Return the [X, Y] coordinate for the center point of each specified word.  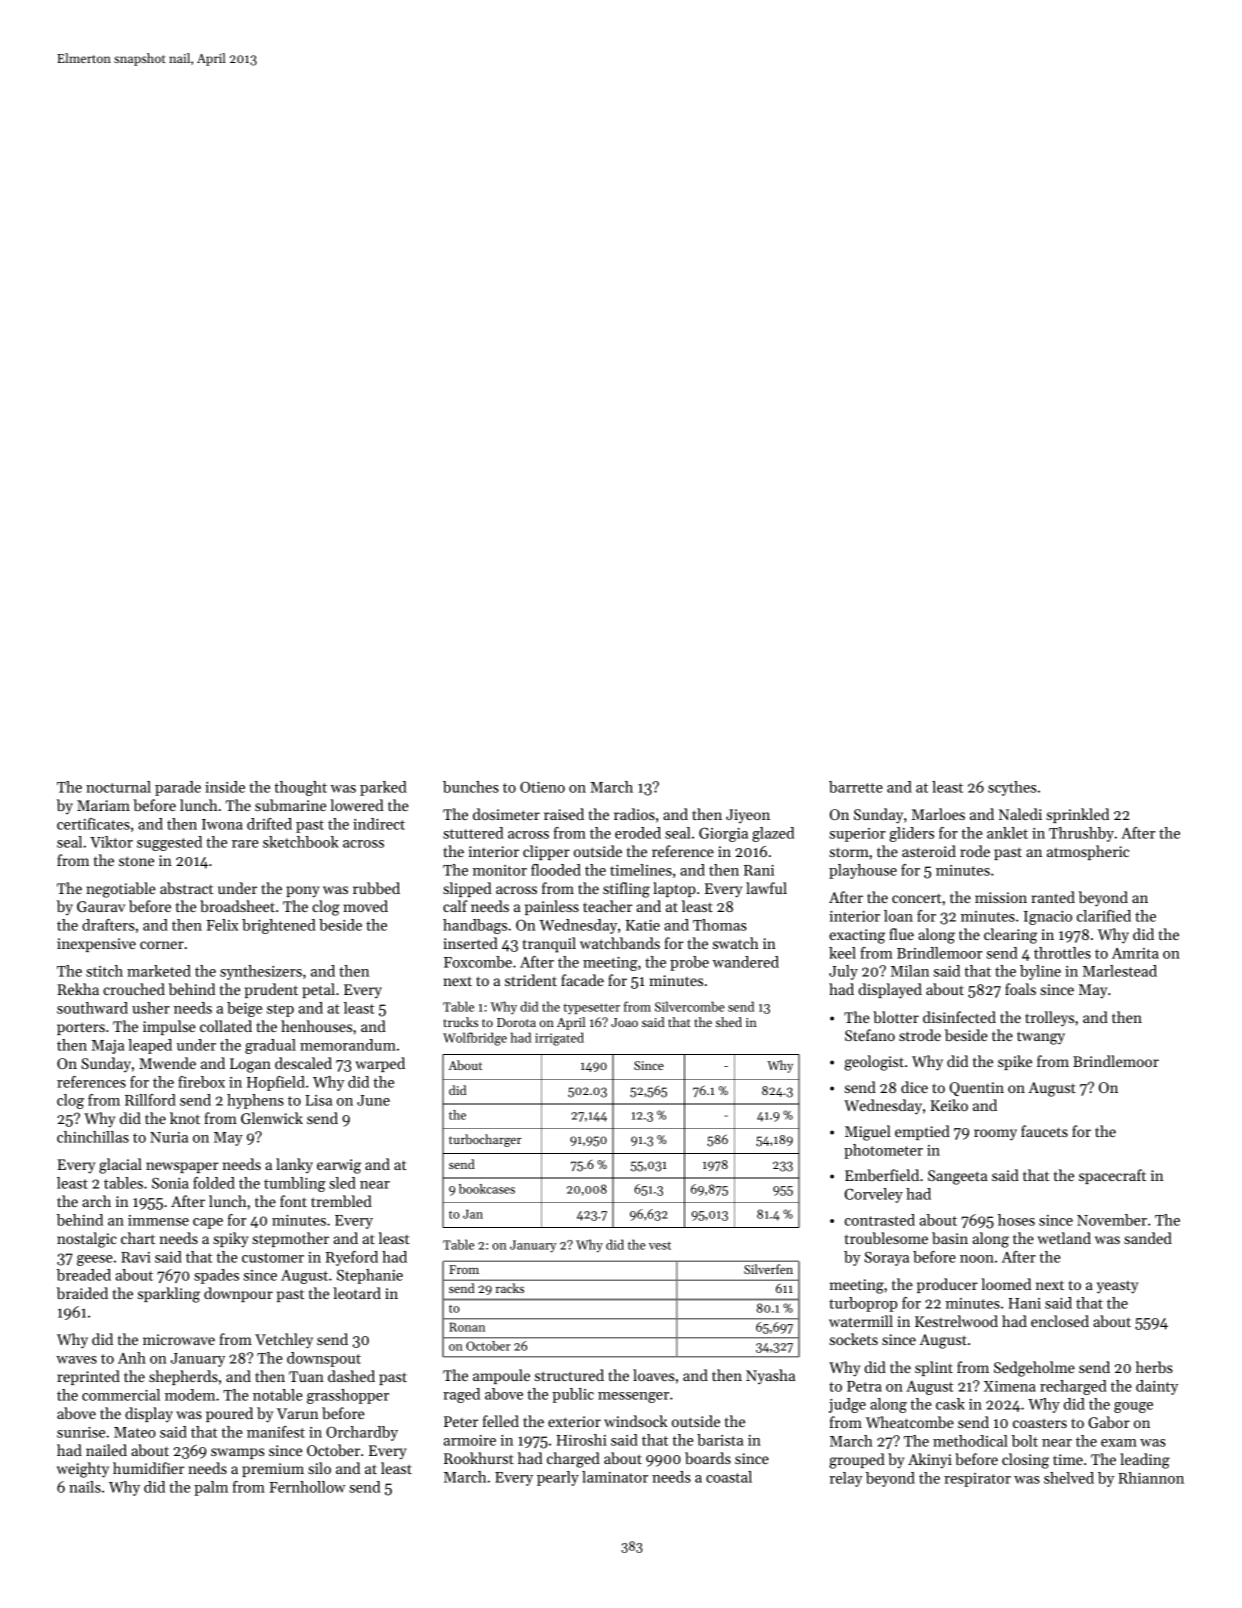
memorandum [348, 1045]
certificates [93, 824]
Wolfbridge [475, 1039]
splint [934, 1368]
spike [1015, 1062]
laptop [674, 889]
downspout [324, 1359]
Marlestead [1120, 971]
